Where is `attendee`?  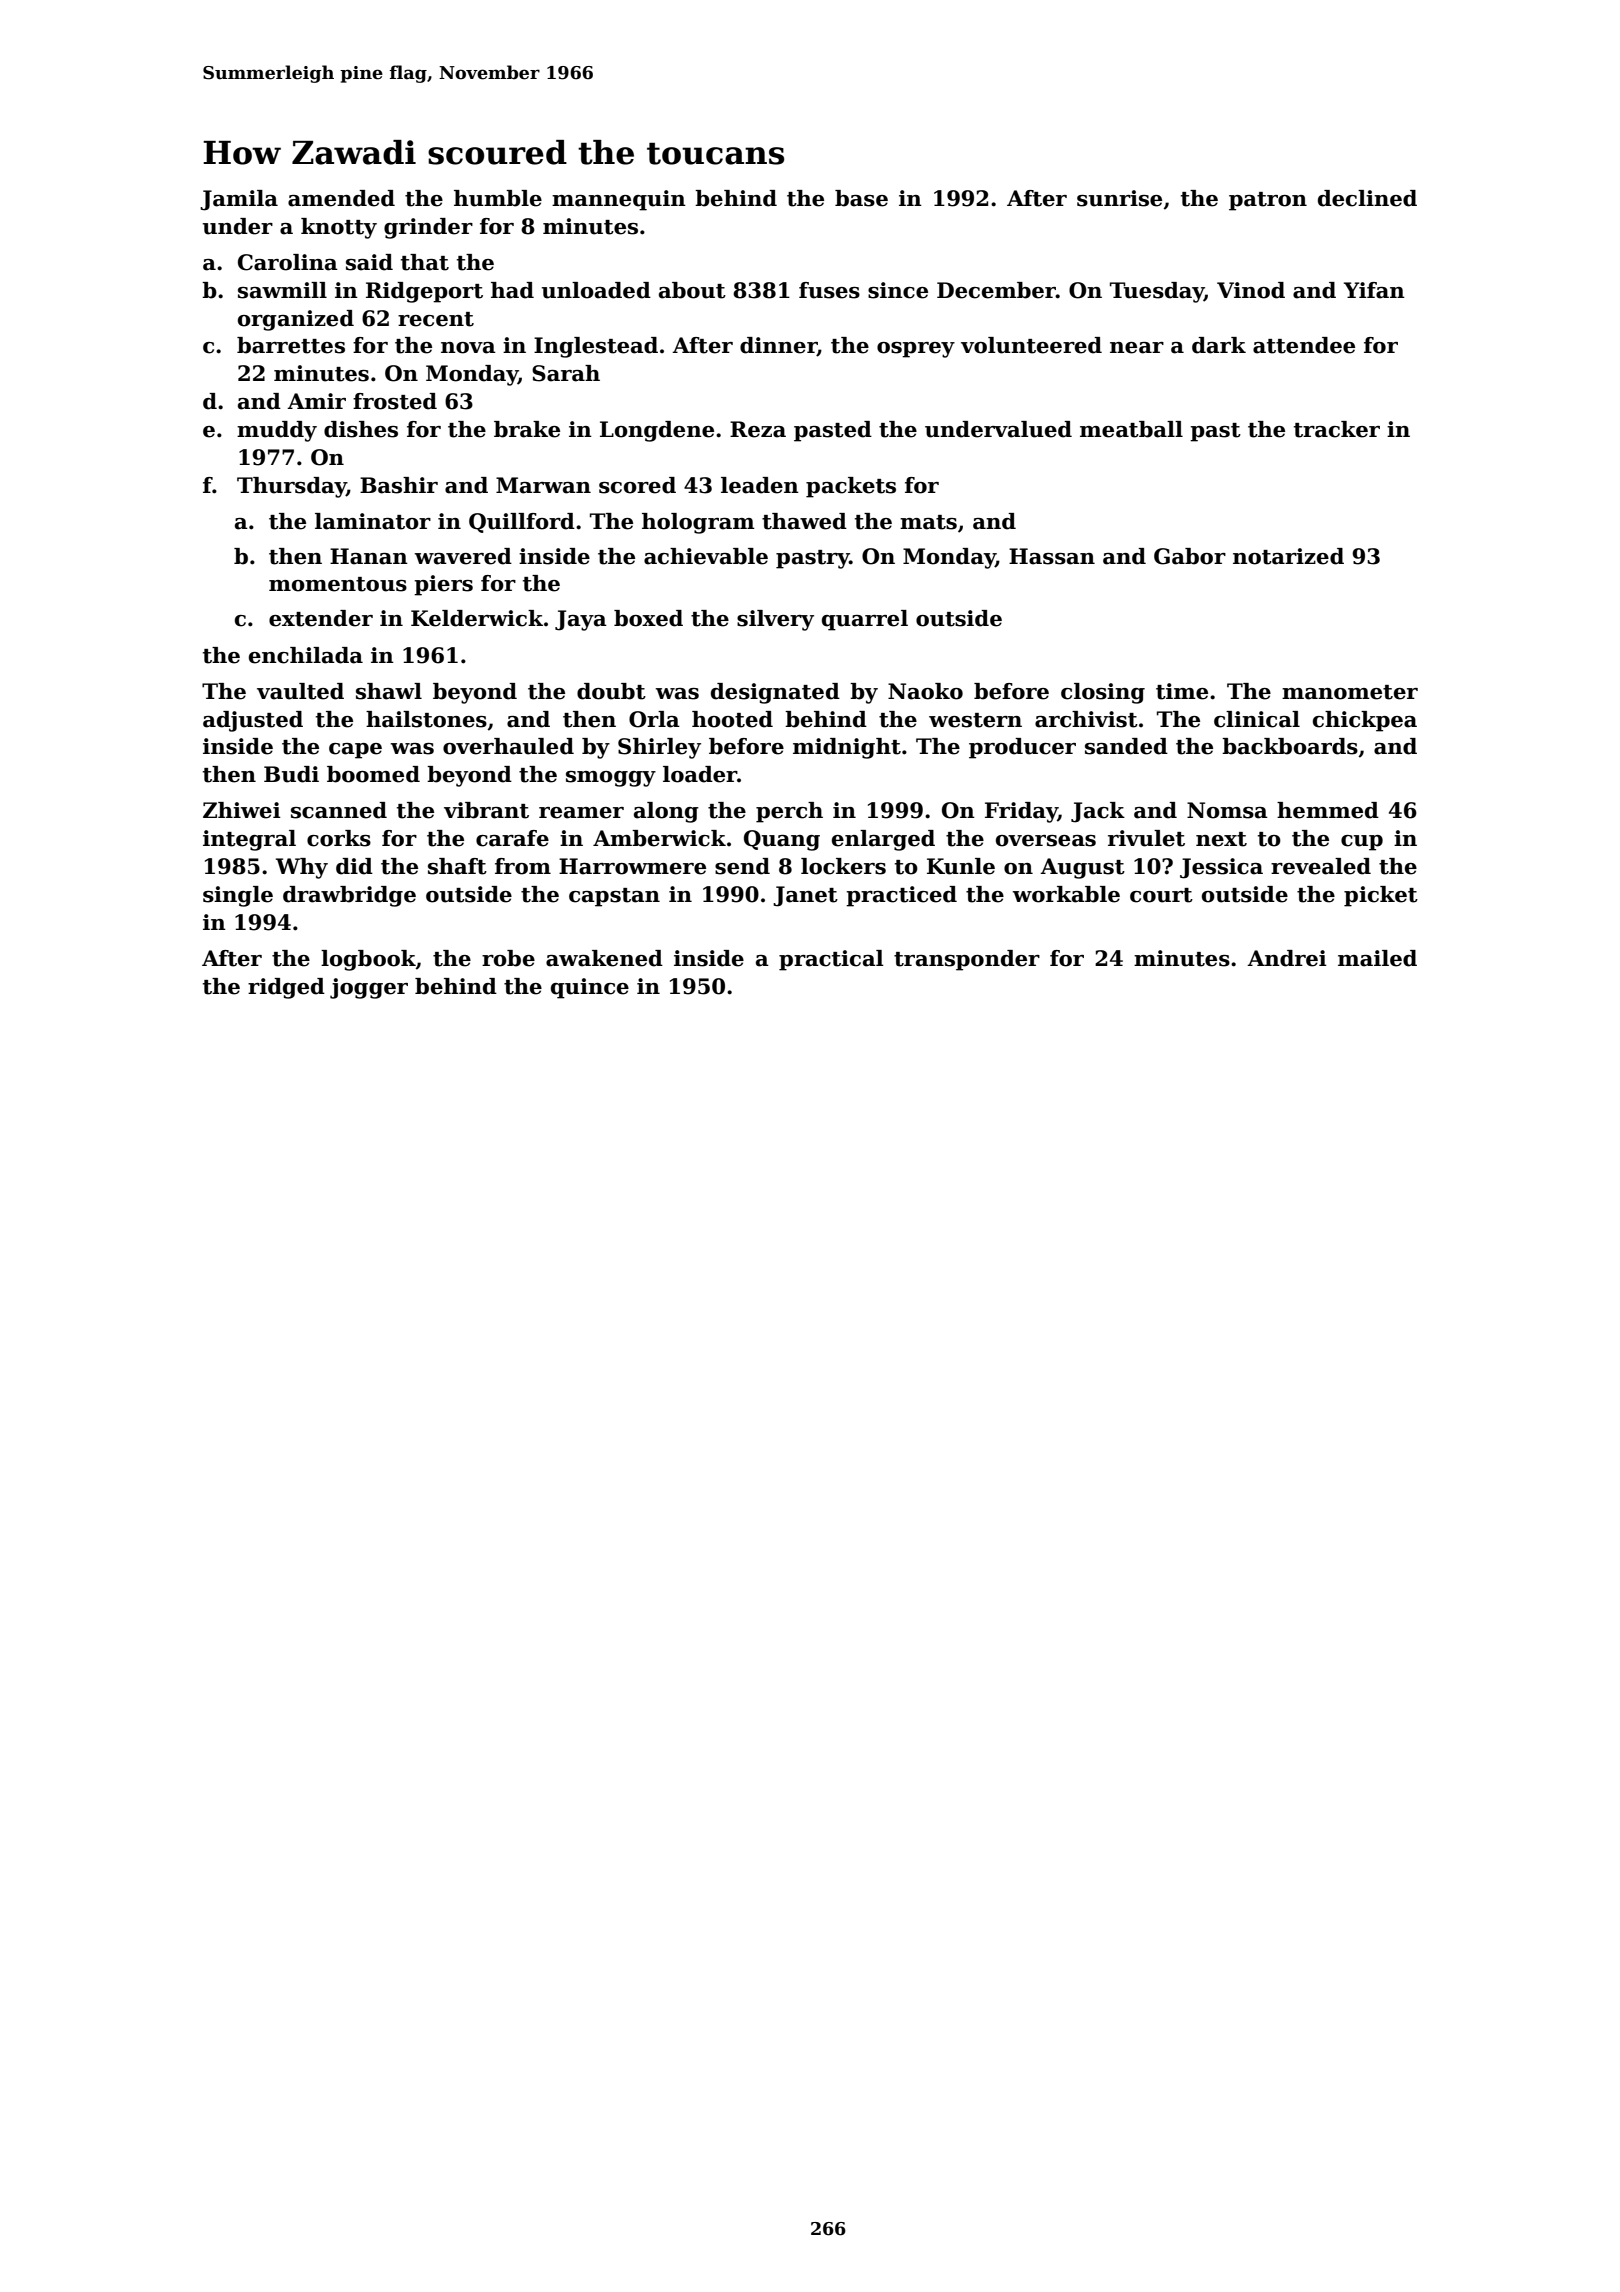
attendee is located at coordinates (1304, 345).
